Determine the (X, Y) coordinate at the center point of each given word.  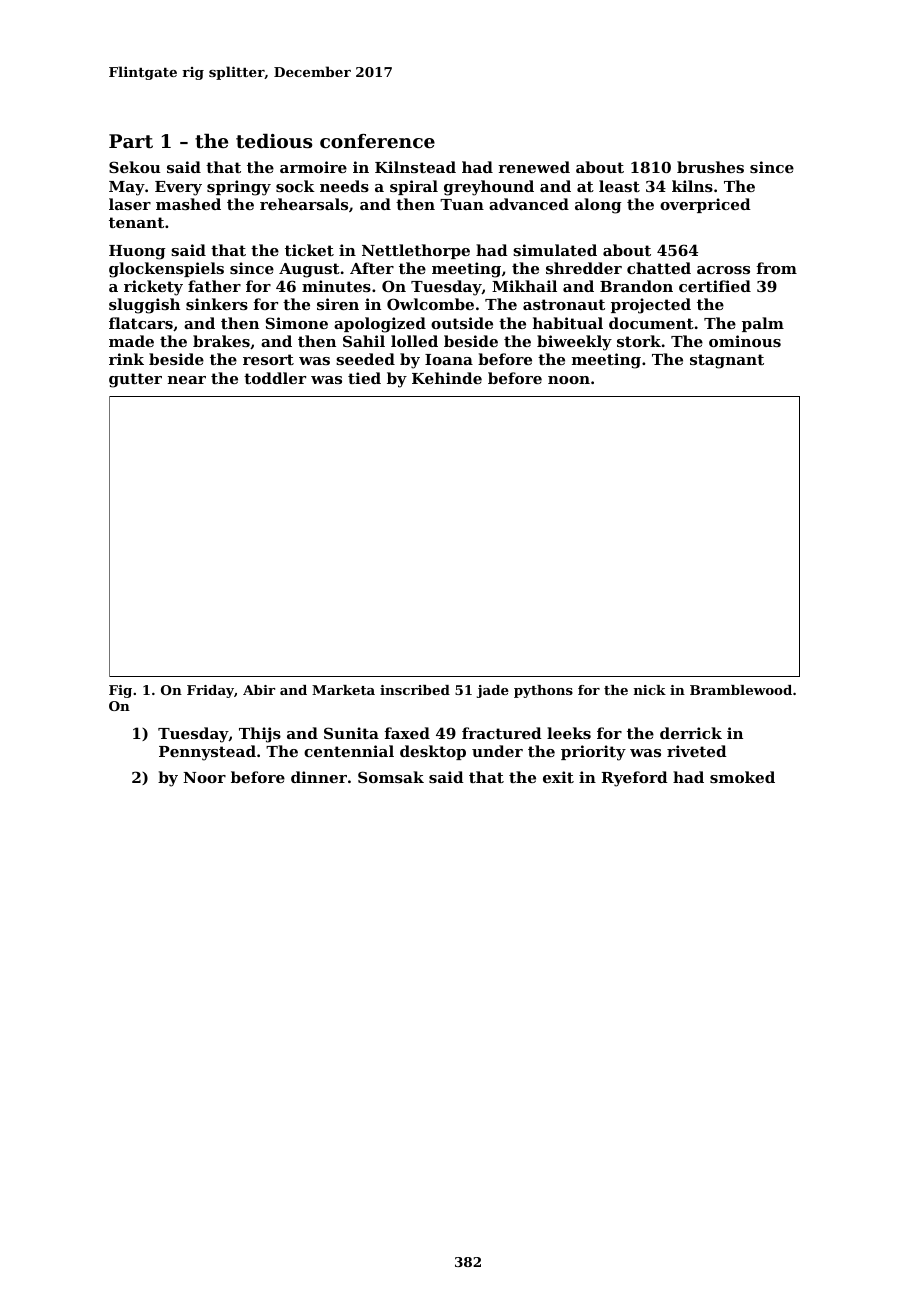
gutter (135, 380)
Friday (210, 691)
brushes (710, 167)
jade (493, 691)
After (372, 268)
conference (377, 141)
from (776, 268)
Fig (120, 691)
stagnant (727, 361)
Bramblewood (741, 690)
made (131, 341)
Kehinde (447, 378)
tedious (274, 141)
